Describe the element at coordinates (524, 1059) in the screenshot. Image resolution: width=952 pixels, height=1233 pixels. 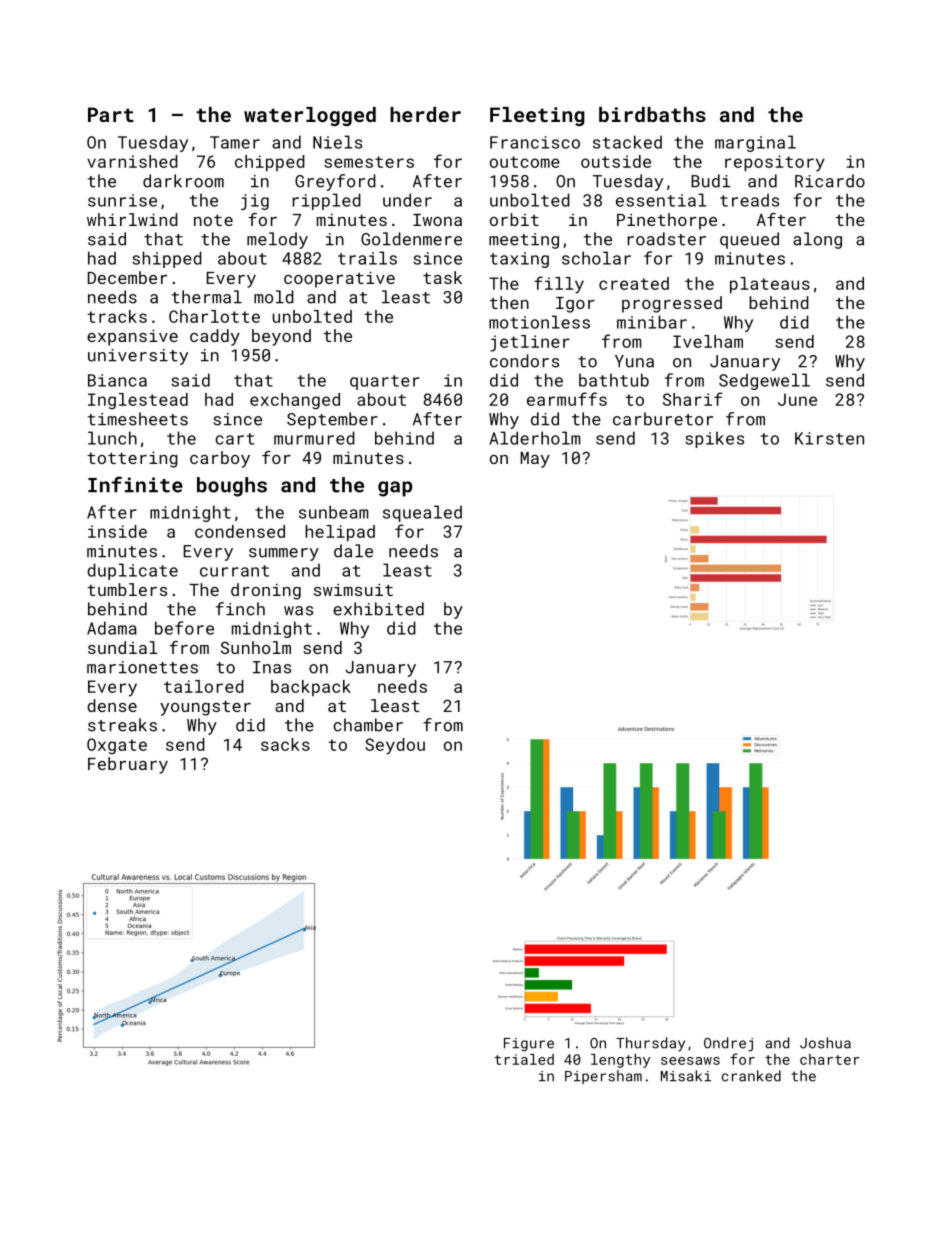
I see `trialed` at that location.
